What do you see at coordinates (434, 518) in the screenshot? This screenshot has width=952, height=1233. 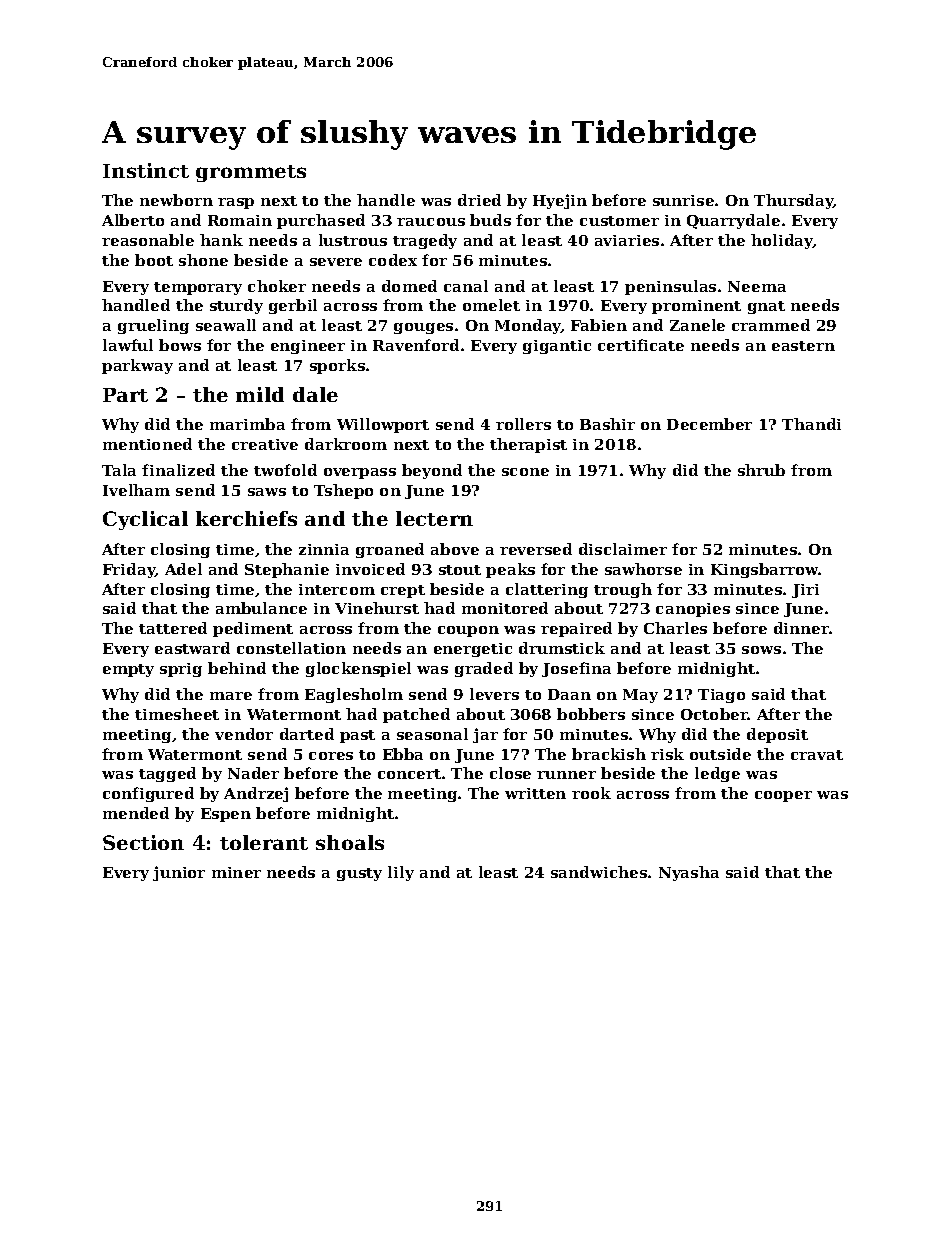 I see `lectern` at bounding box center [434, 518].
